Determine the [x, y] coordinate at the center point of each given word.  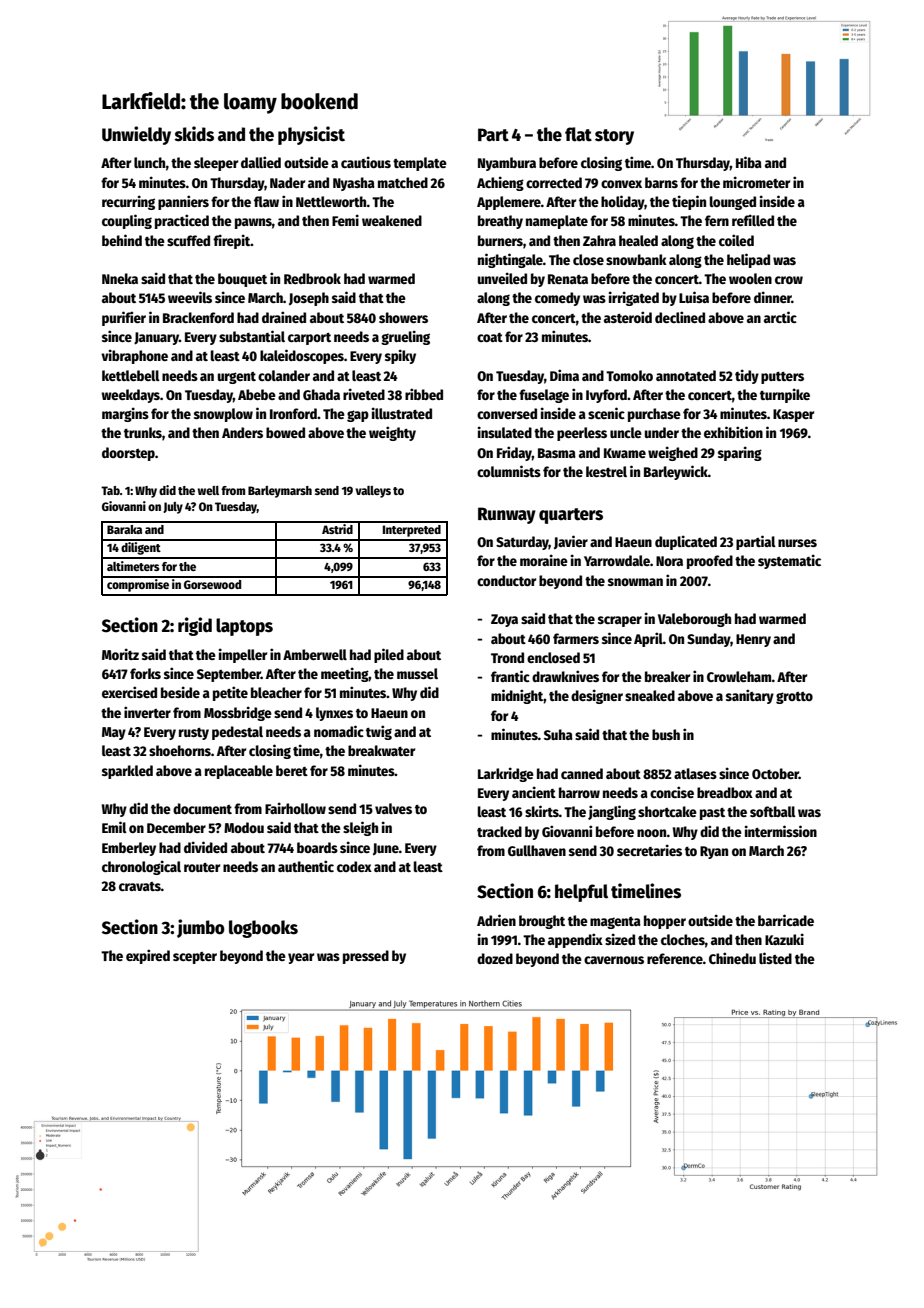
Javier [571, 542]
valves [393, 808]
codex [354, 866]
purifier [124, 318]
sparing [740, 453]
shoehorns [180, 750]
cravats [140, 886]
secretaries [649, 850]
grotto [794, 698]
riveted [364, 394]
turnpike [785, 395]
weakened [392, 220]
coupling [127, 221]
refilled [753, 220]
